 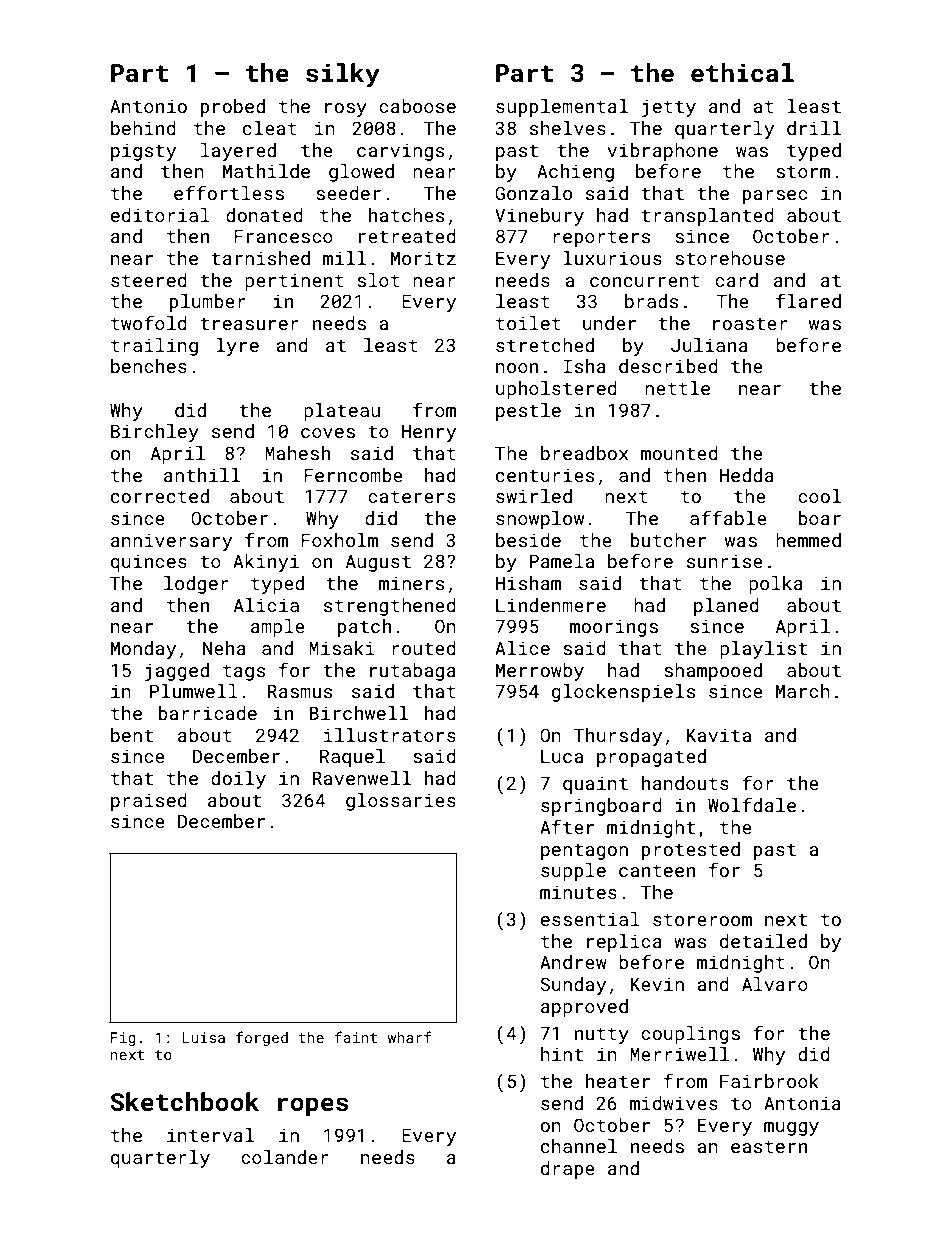 What do you see at coordinates (742, 73) in the page?
I see `ethical` at bounding box center [742, 73].
